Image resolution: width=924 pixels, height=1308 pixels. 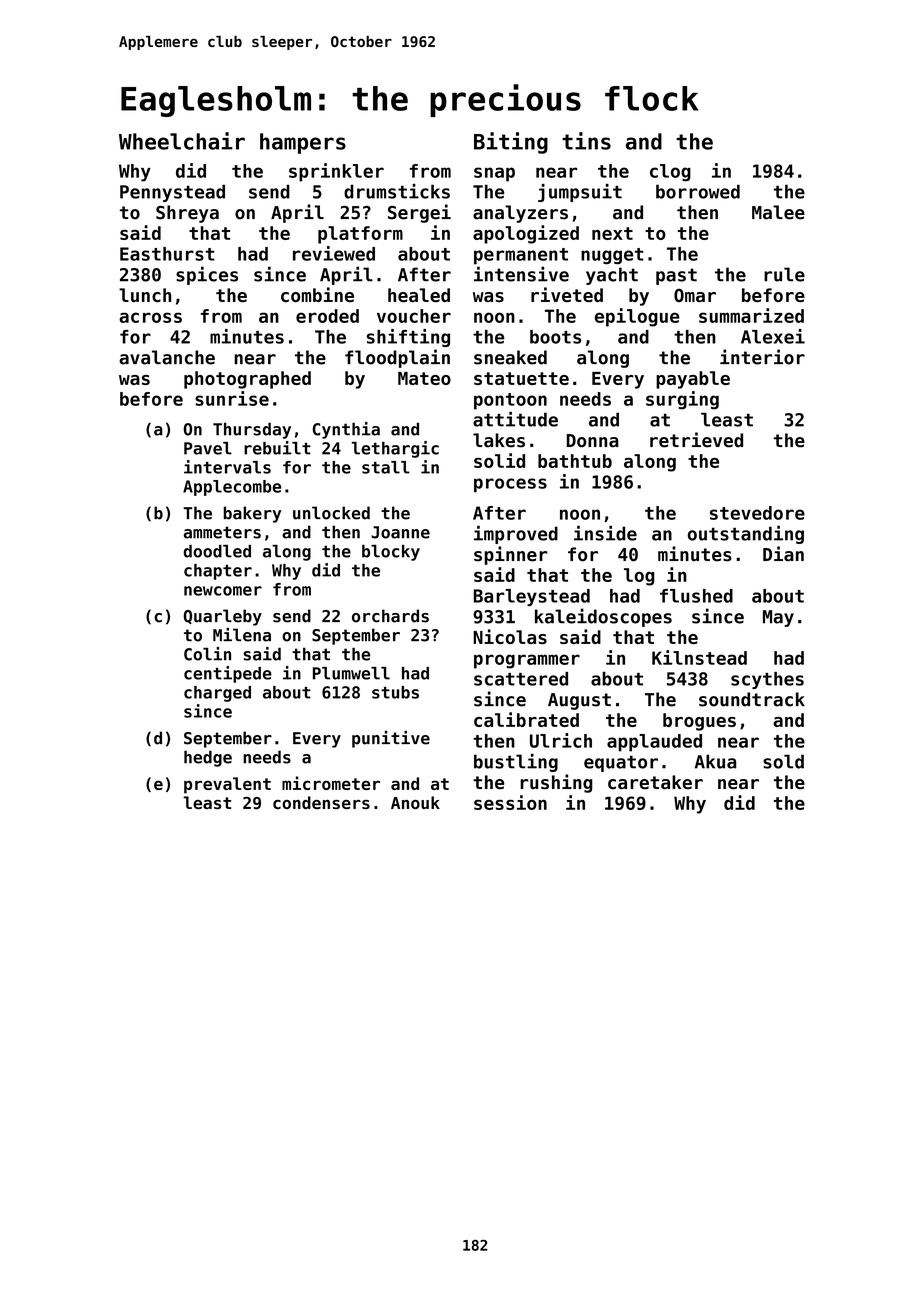 What do you see at coordinates (227, 785) in the screenshot?
I see `prevalent` at bounding box center [227, 785].
